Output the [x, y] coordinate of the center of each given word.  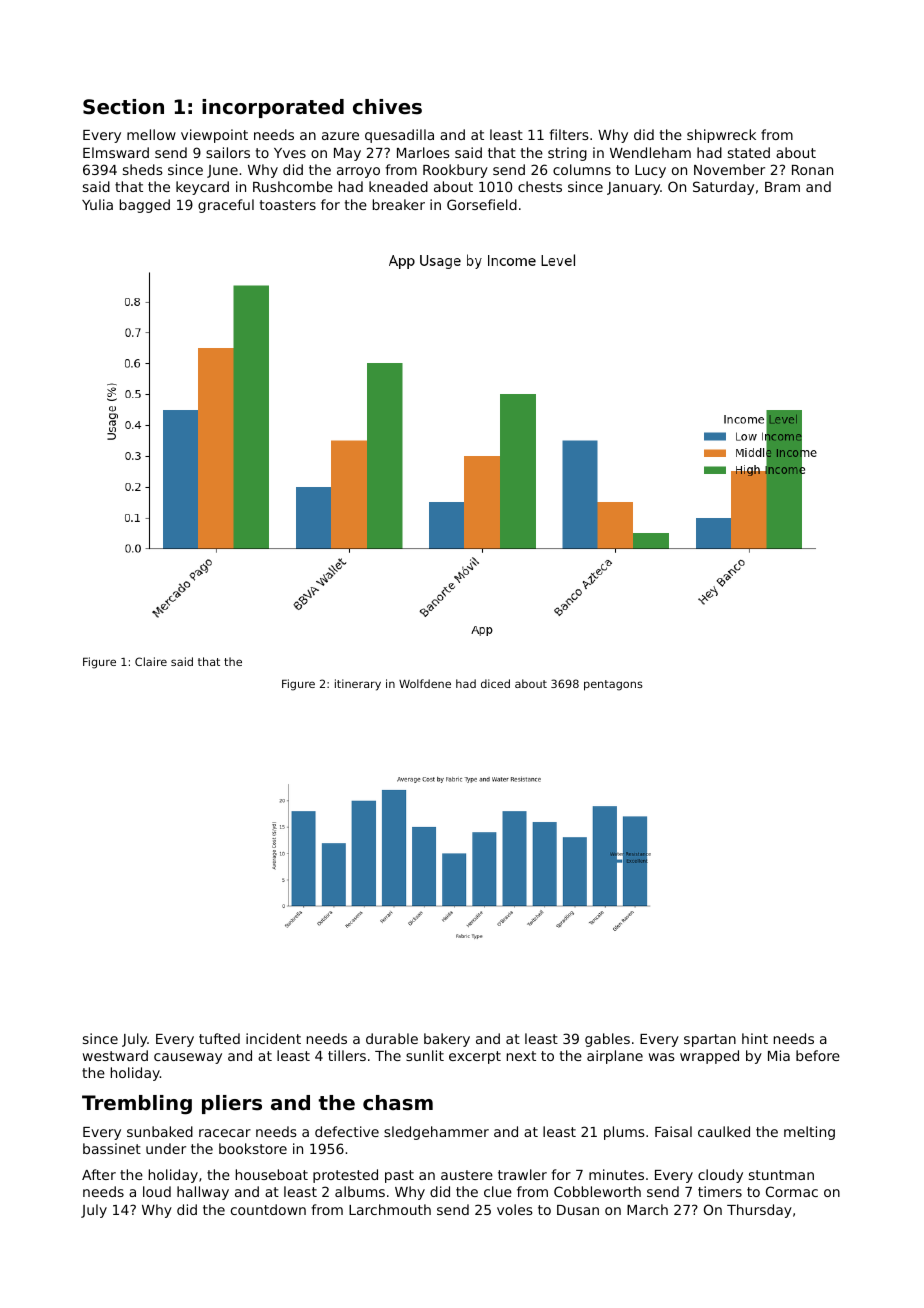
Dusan [578, 1210]
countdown [268, 1209]
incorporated [273, 108]
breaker [399, 204]
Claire [151, 661]
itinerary [358, 685]
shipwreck [721, 136]
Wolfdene [425, 683]
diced [495, 683]
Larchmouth [390, 1209]
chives [387, 107]
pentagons [613, 685]
